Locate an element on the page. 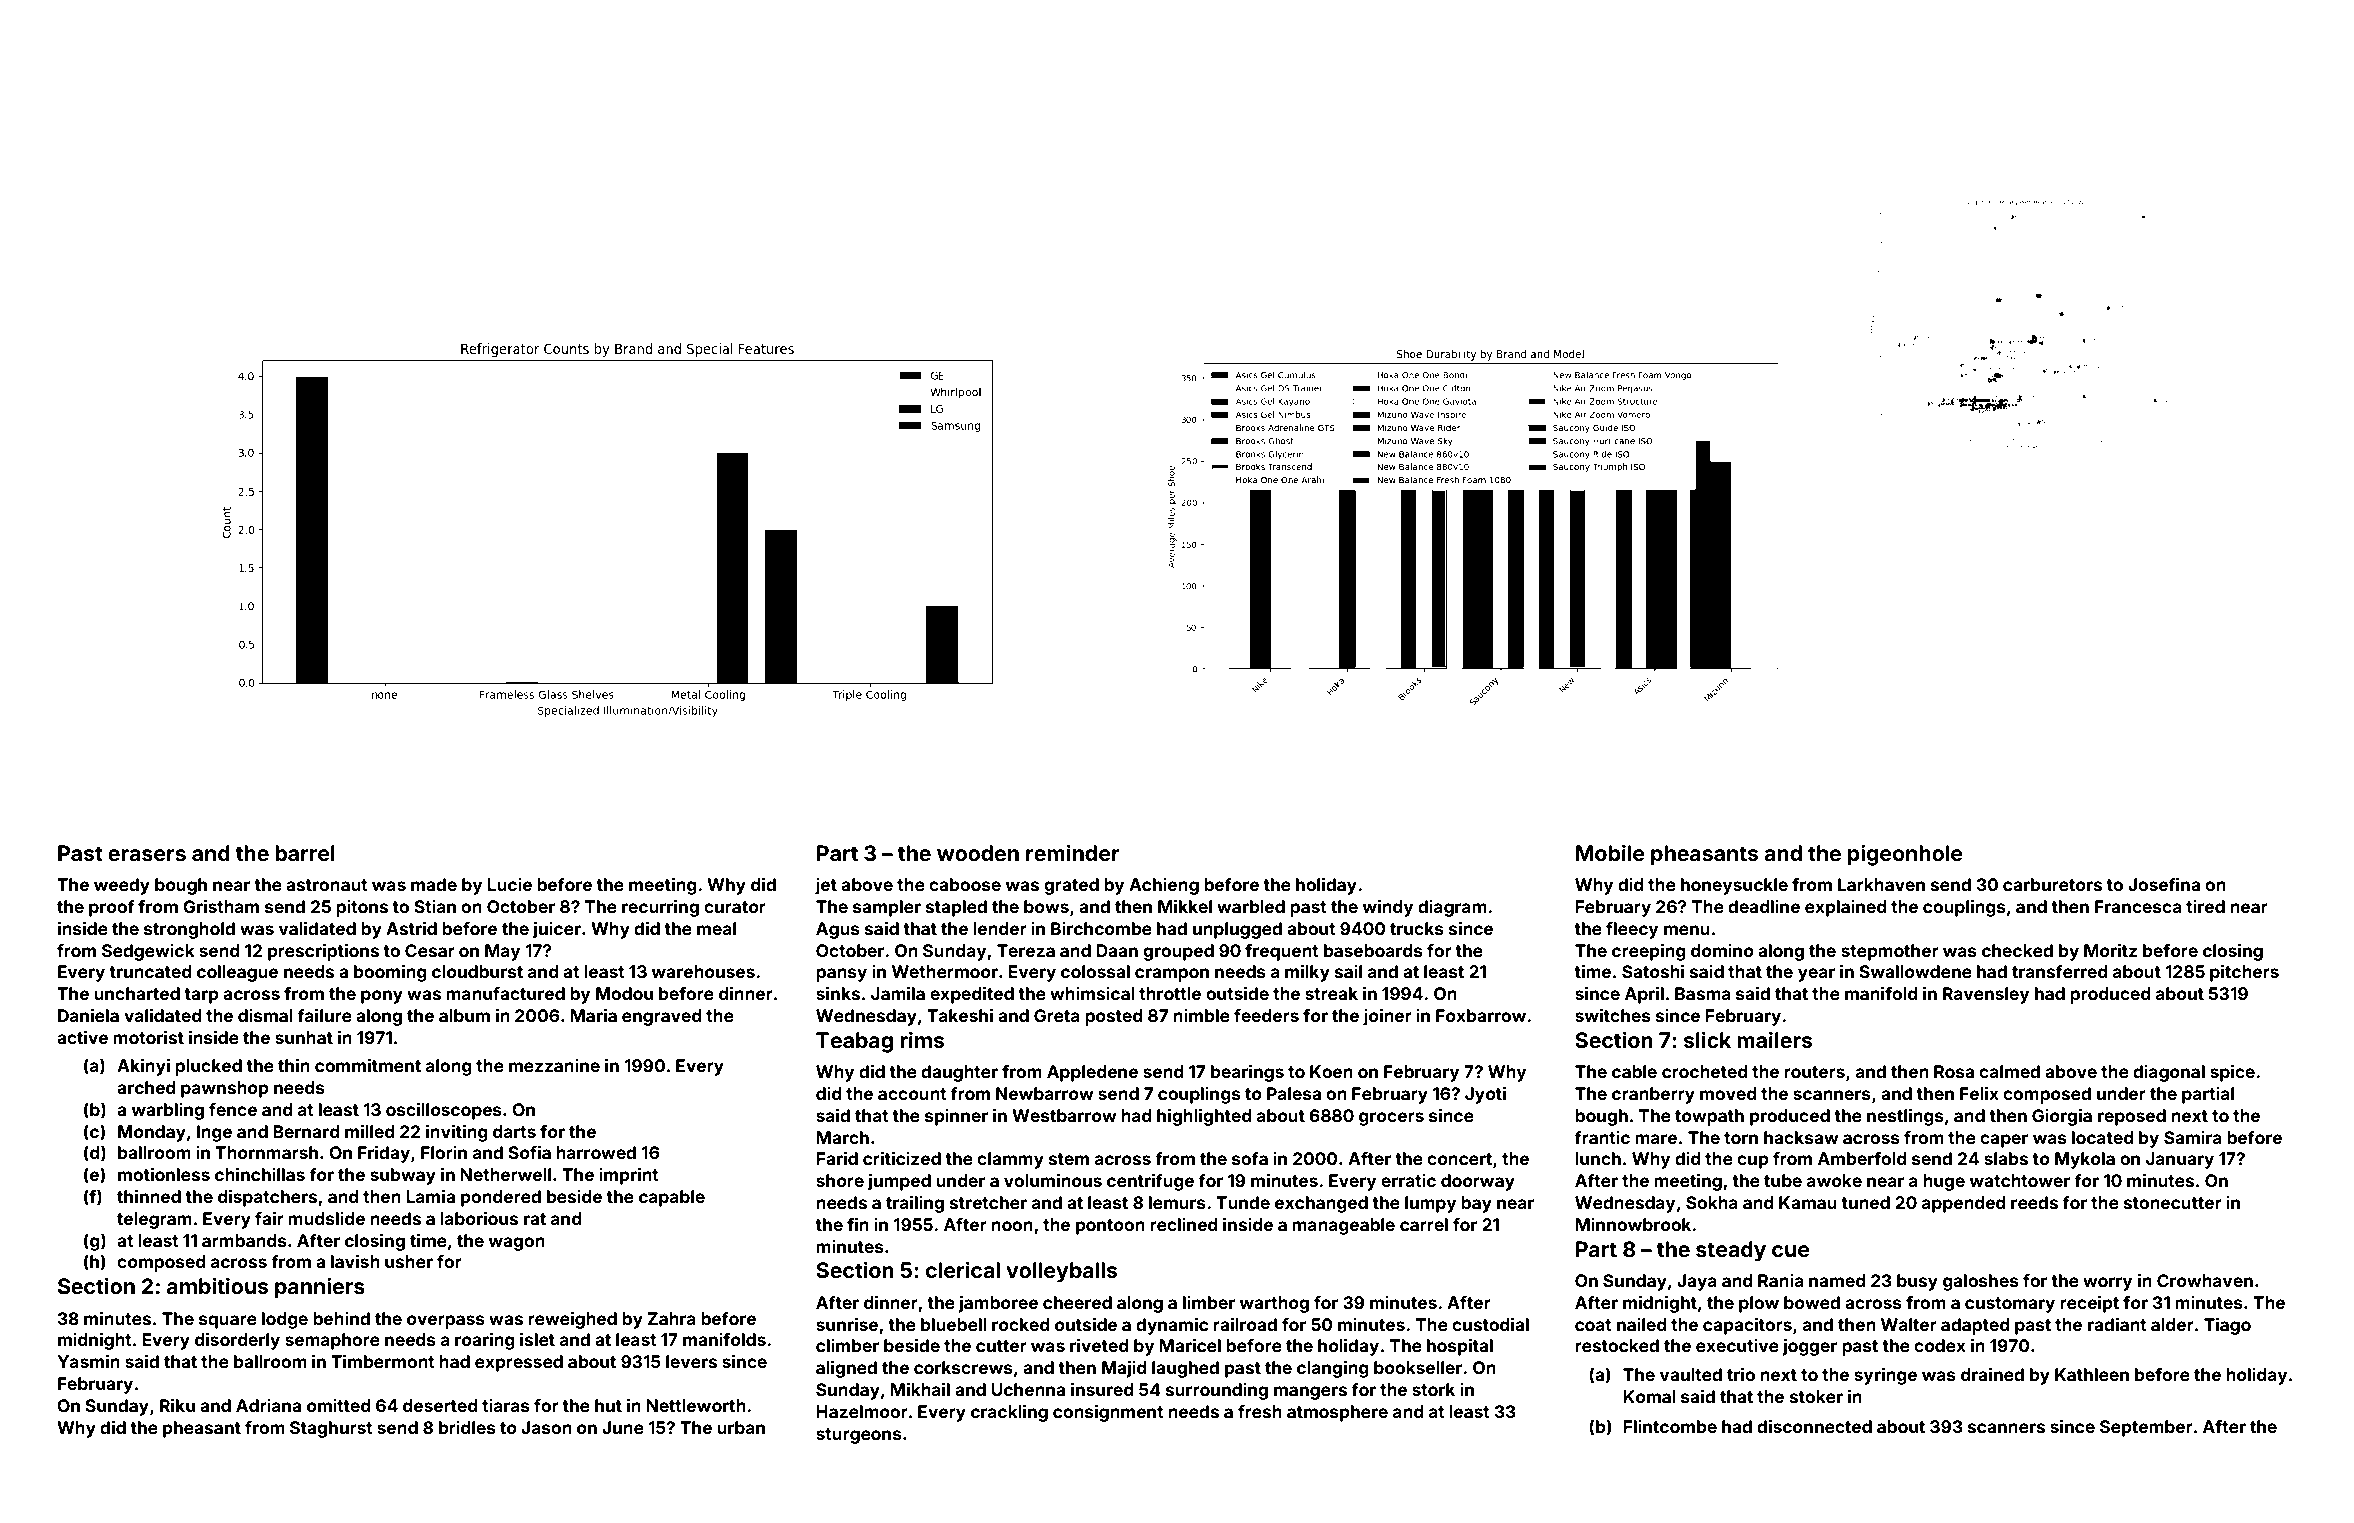 The height and width of the document is (1523, 2354). cloudburst is located at coordinates (477, 971).
